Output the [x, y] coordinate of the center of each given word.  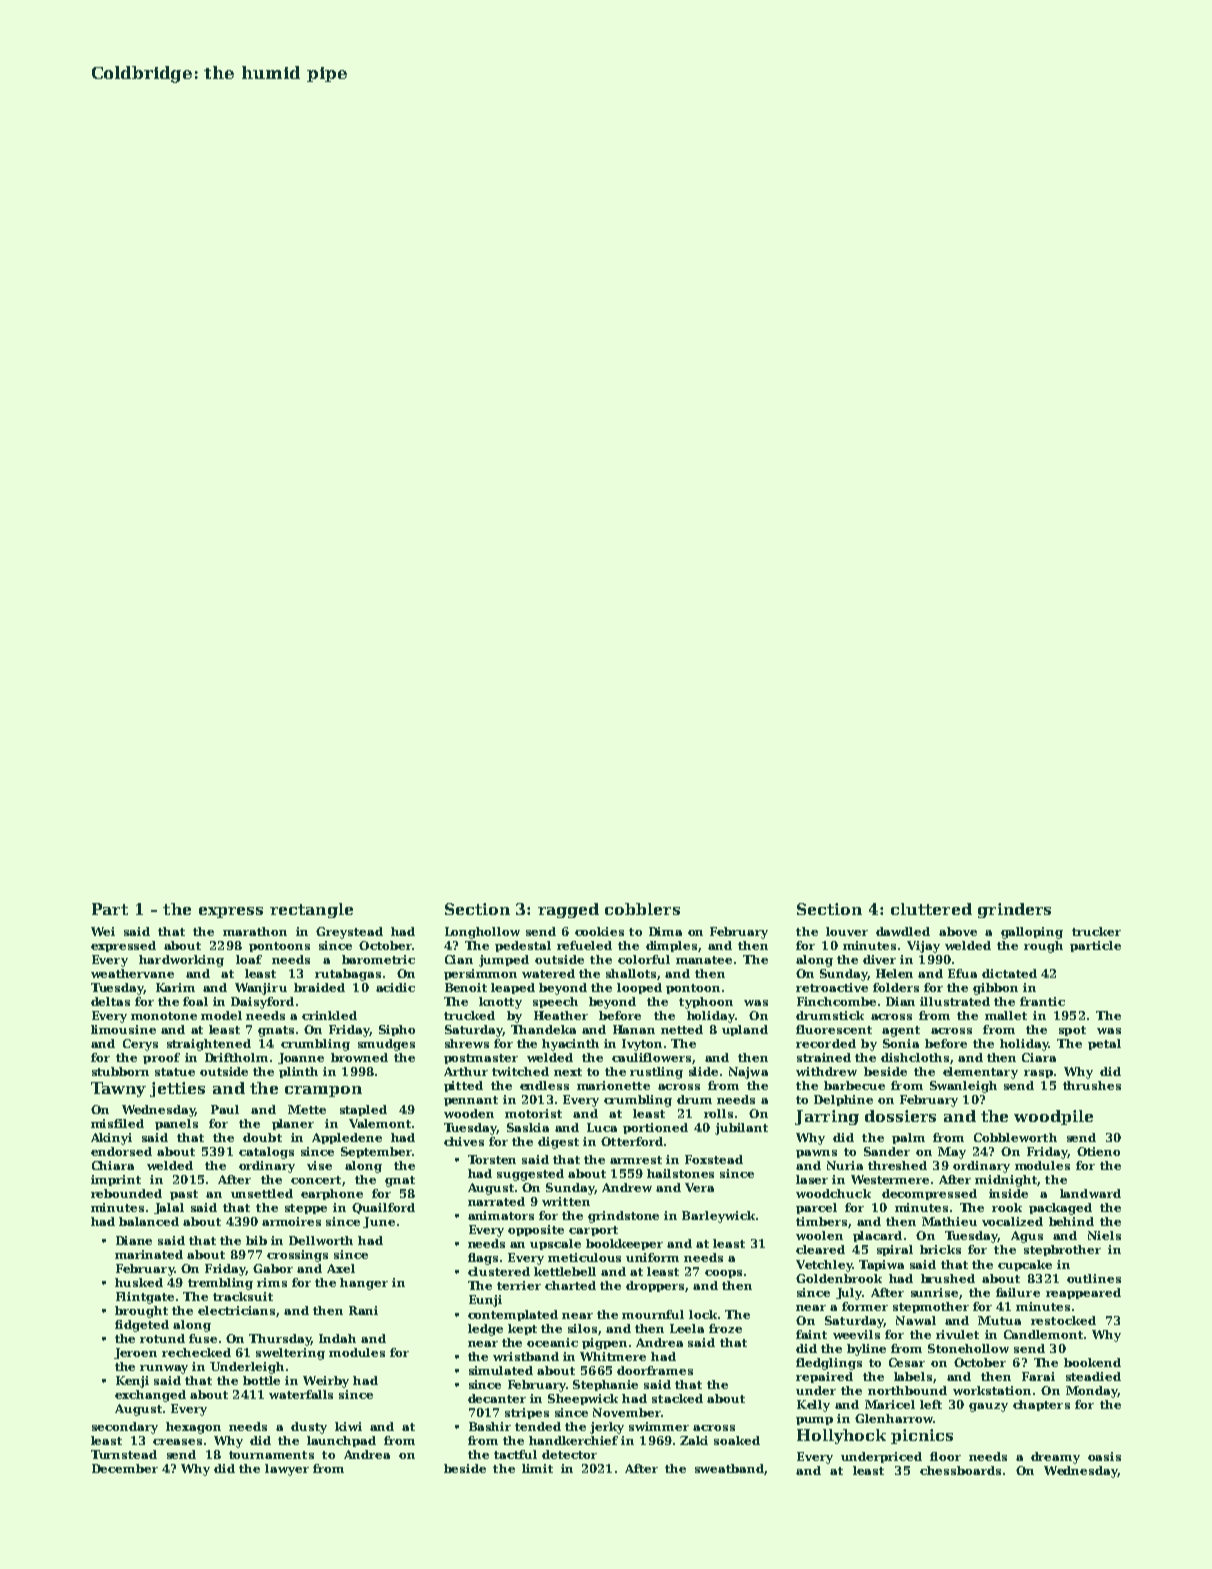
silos [582, 1328]
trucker [1096, 931]
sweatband [729, 1468]
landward [1090, 1193]
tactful [515, 1454]
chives [464, 1141]
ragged [568, 910]
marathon [255, 931]
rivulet [957, 1334]
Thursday [280, 1340]
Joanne [301, 1058]
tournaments [271, 1455]
